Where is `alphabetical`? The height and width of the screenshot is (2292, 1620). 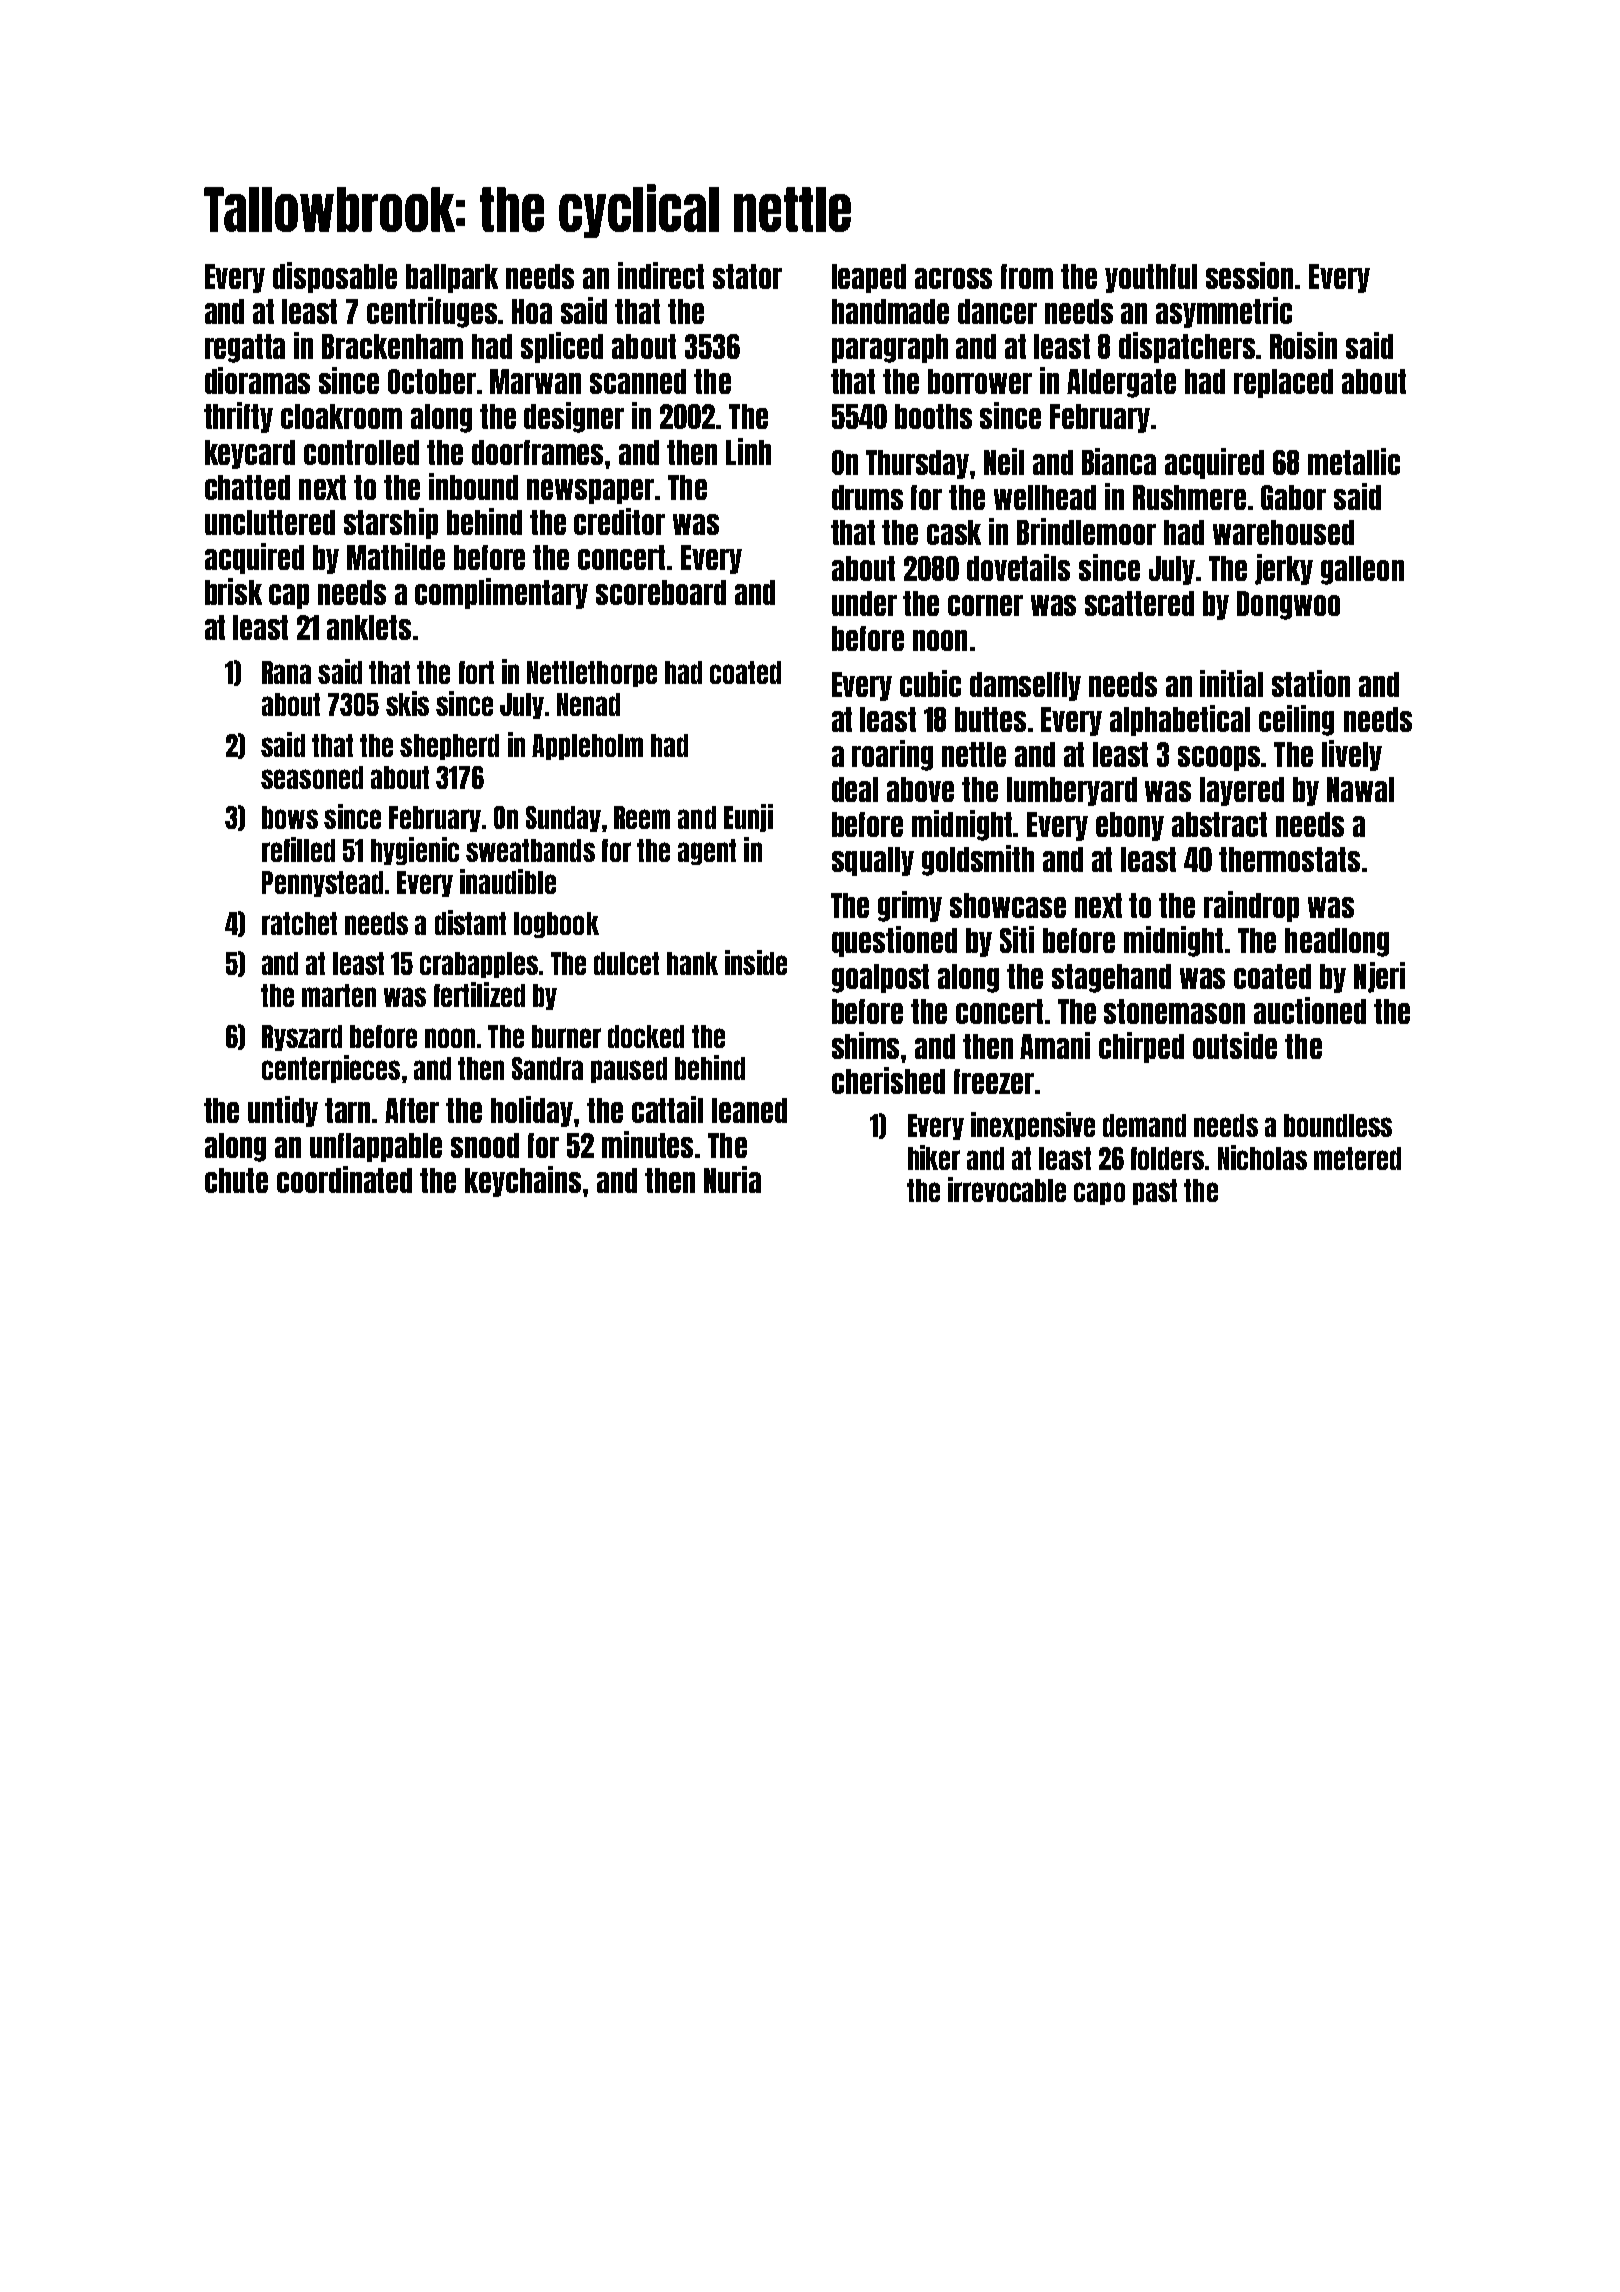 alphabetical is located at coordinates (1180, 720).
